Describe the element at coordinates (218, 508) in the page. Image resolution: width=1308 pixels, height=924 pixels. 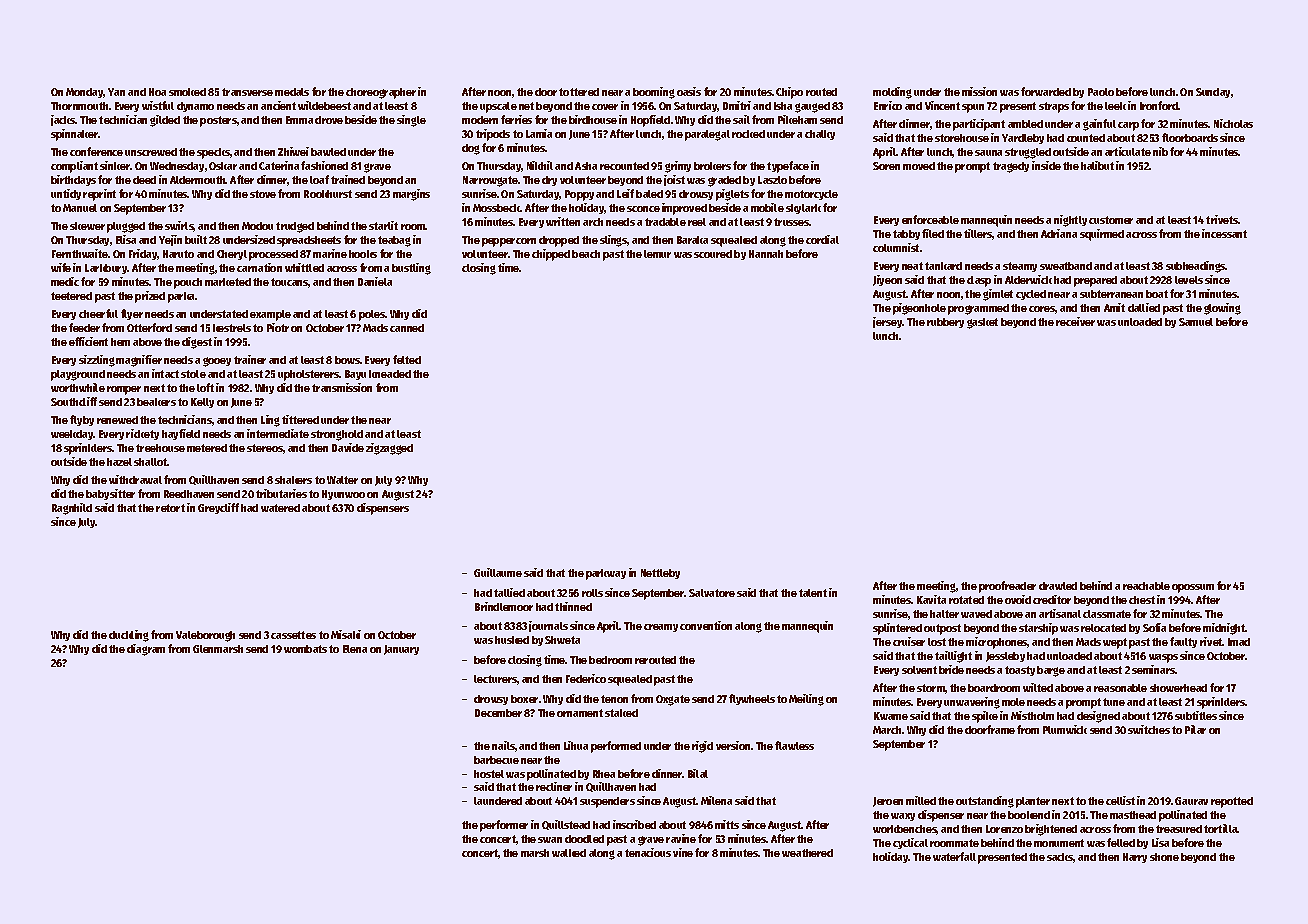
I see `Greycliff` at that location.
